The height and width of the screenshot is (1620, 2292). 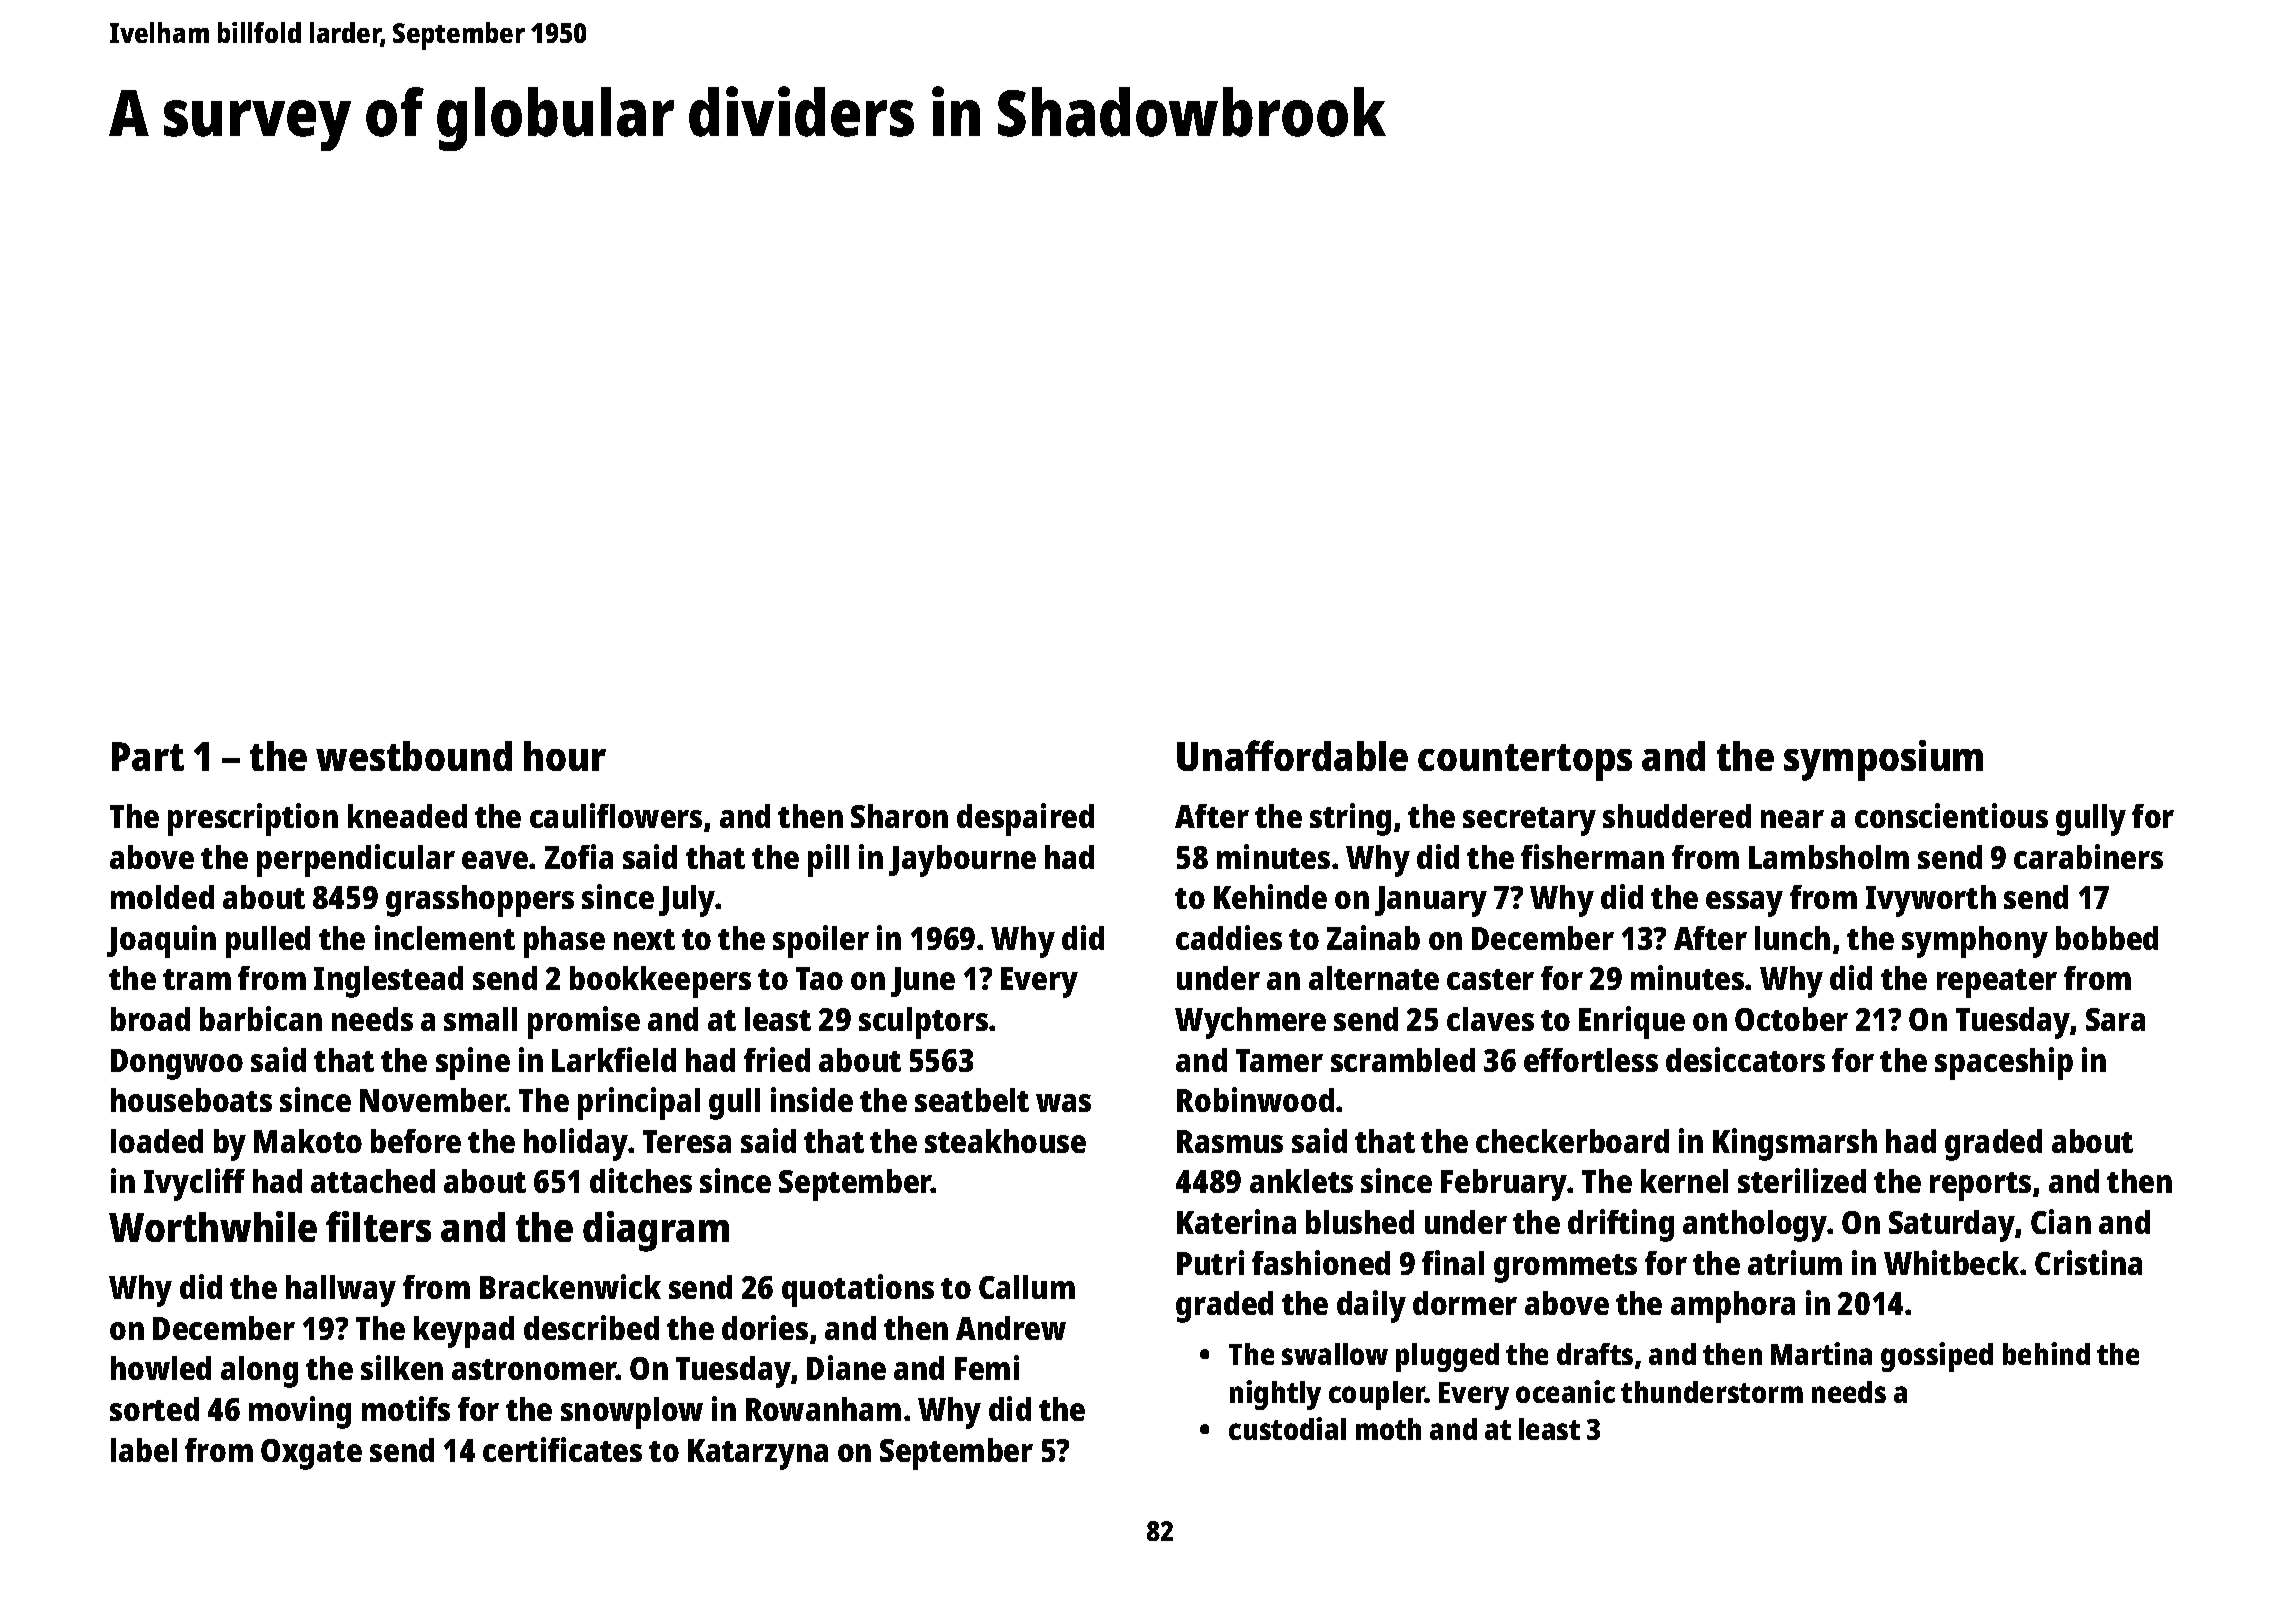 I want to click on Martina, so click(x=1821, y=1353).
